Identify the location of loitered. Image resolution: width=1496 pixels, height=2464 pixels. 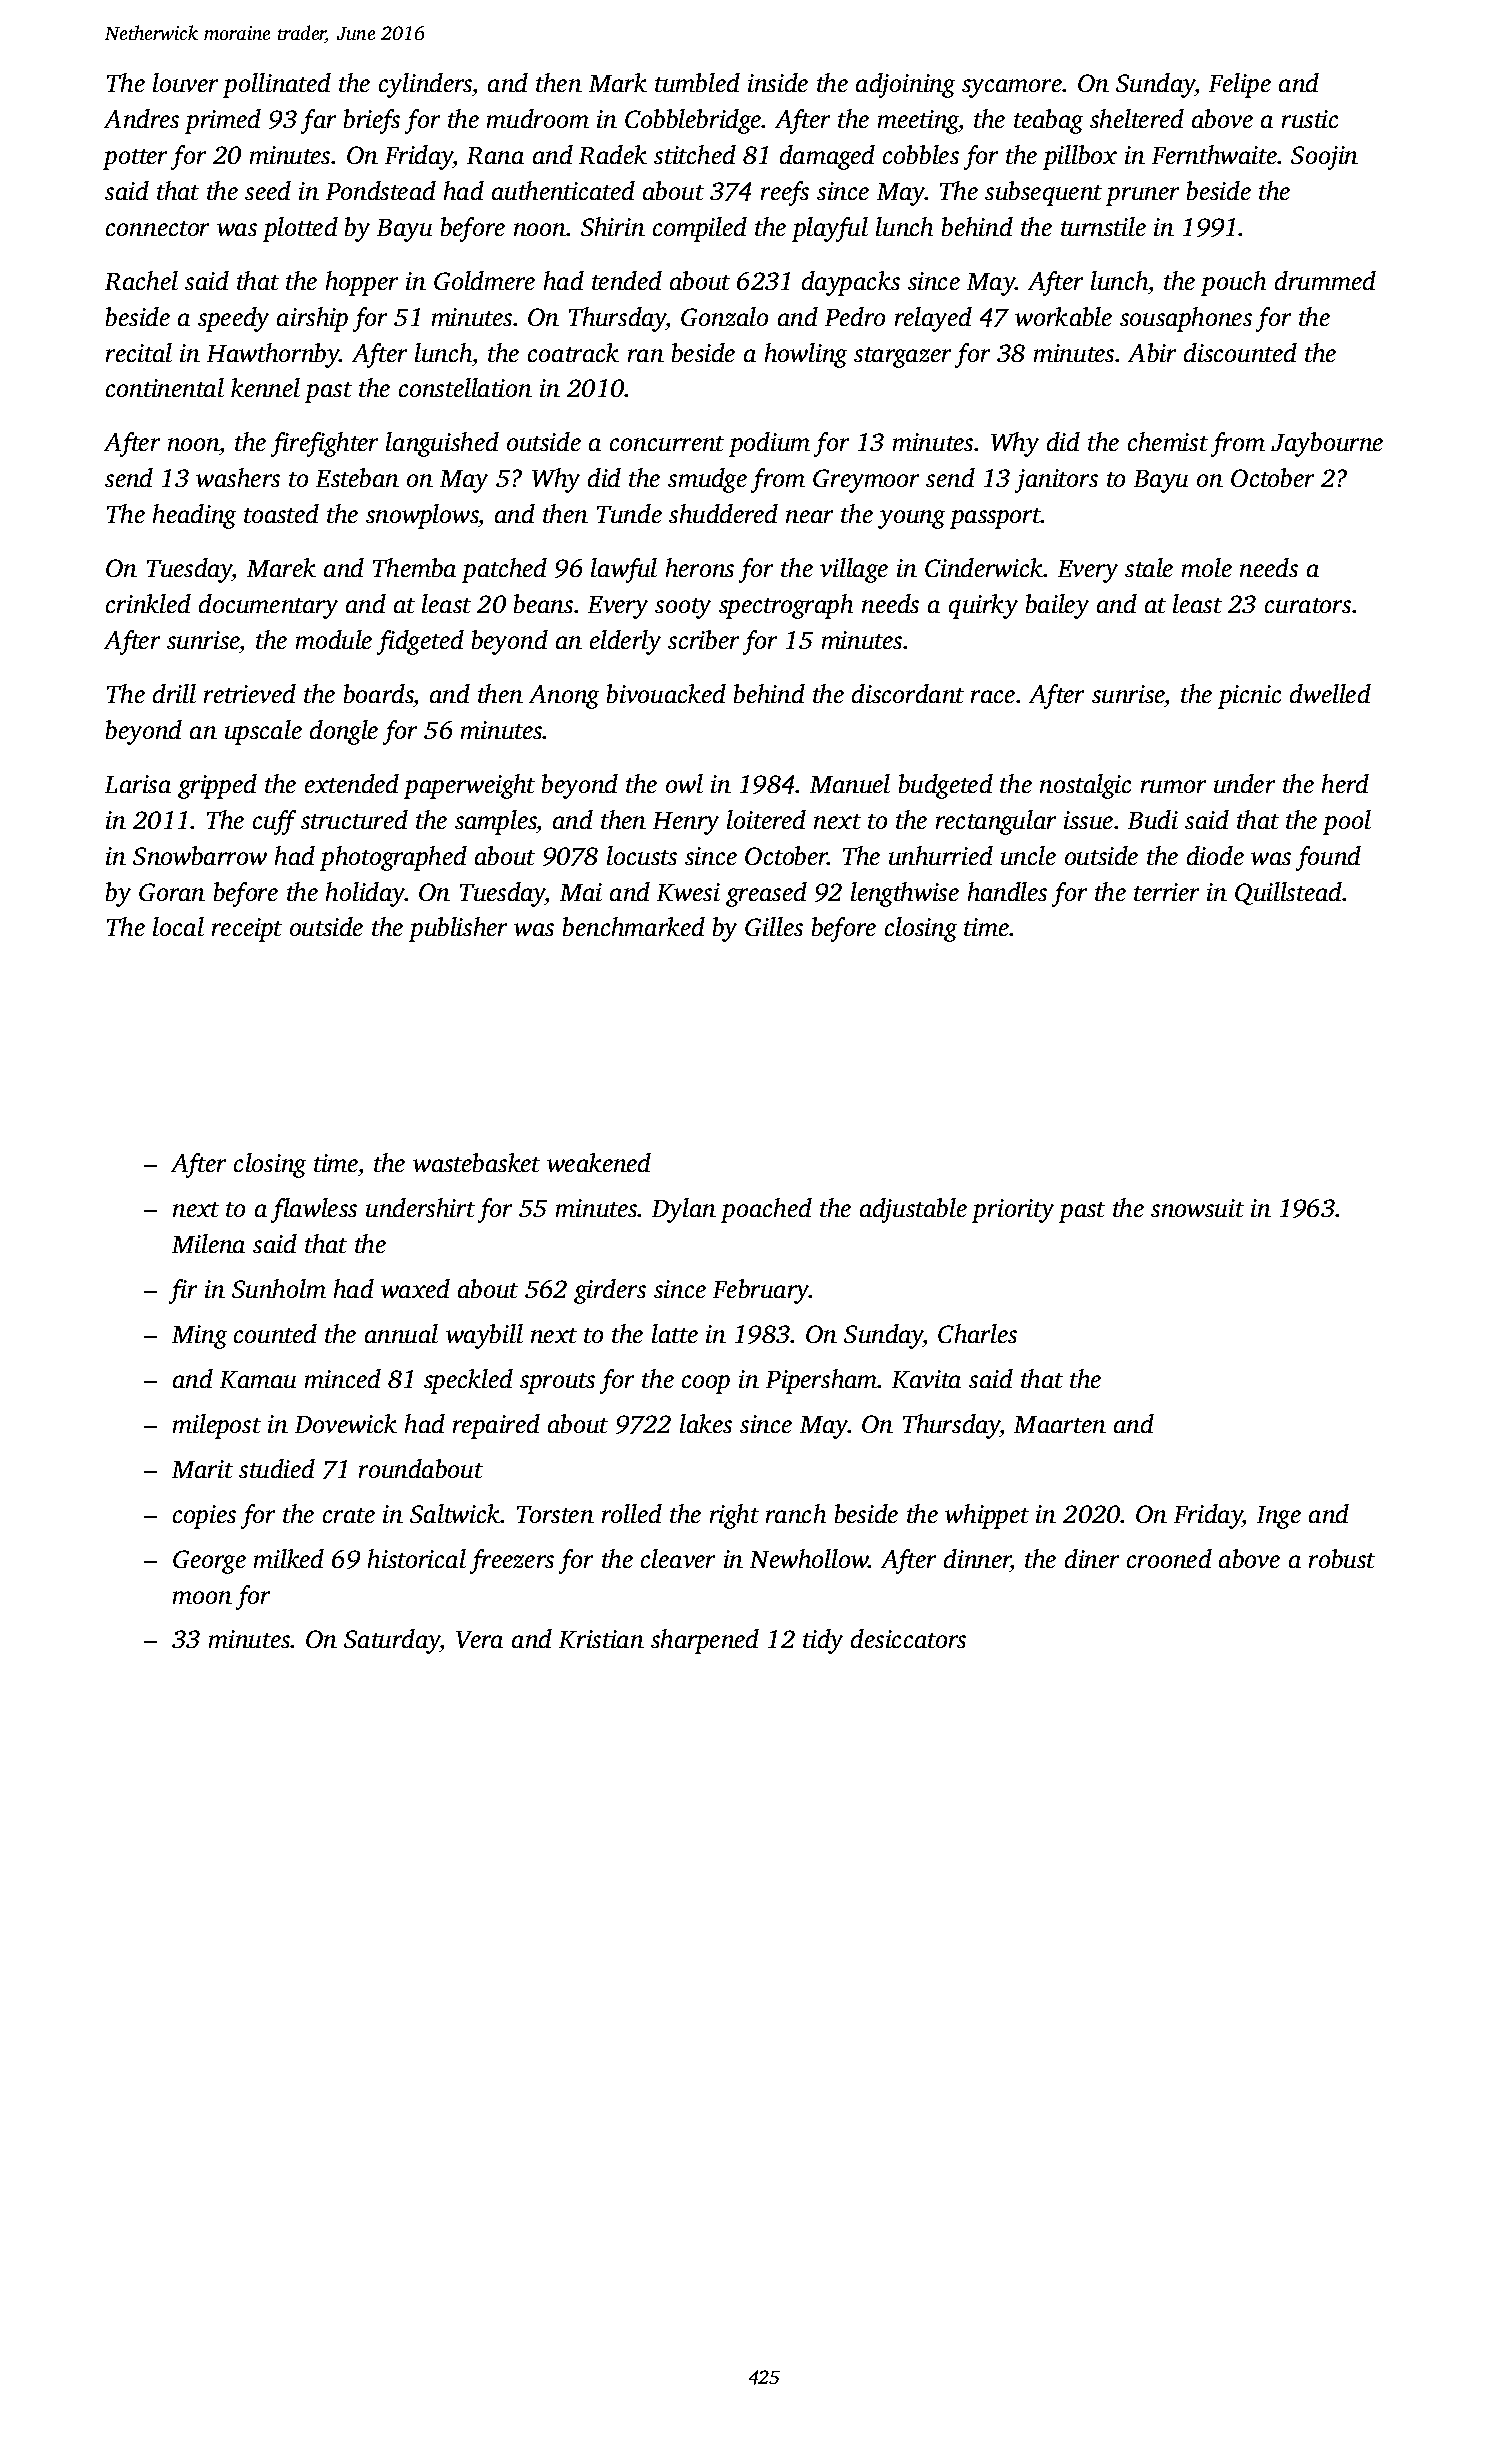
(766, 819).
